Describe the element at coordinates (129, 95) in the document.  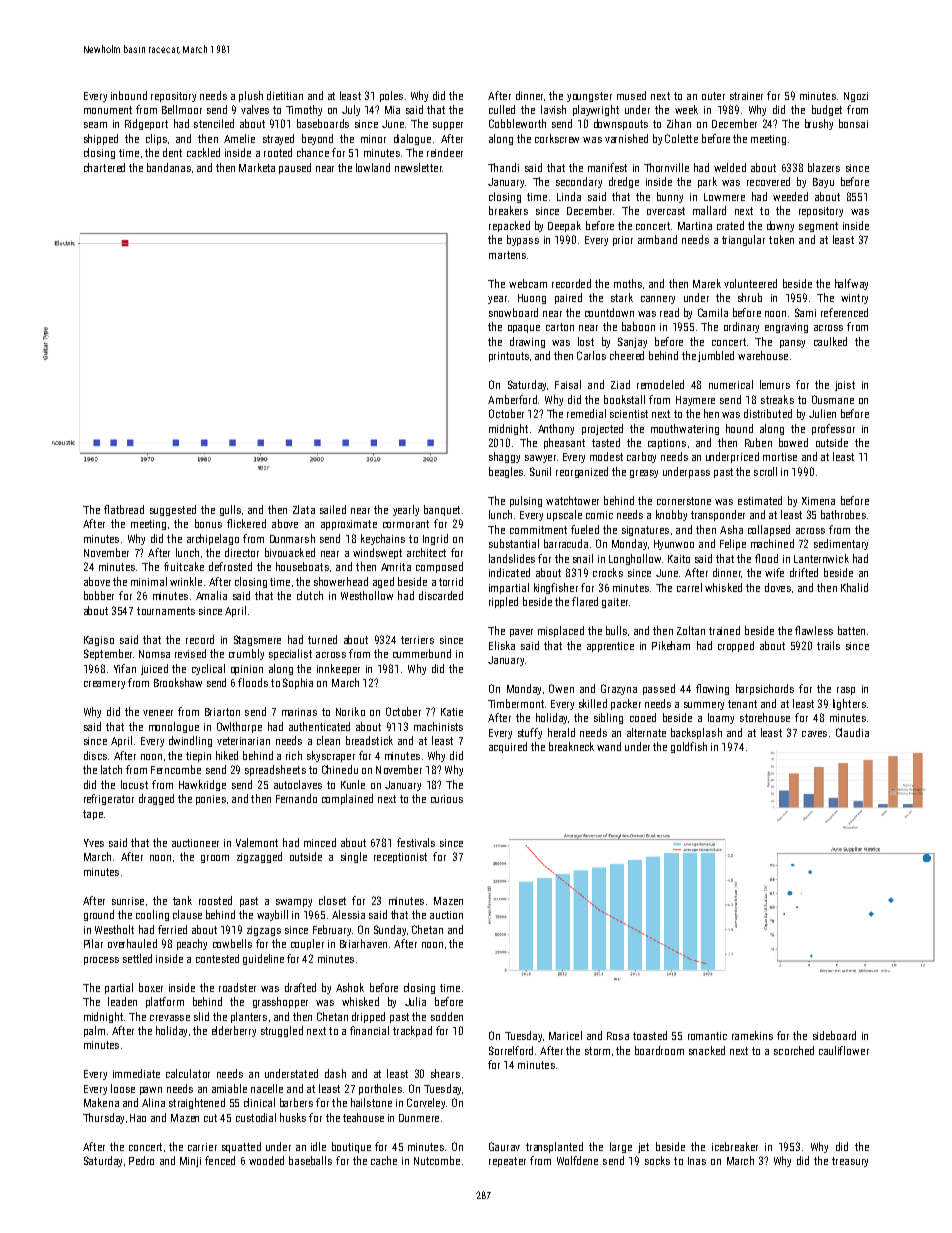
I see `inbound` at that location.
